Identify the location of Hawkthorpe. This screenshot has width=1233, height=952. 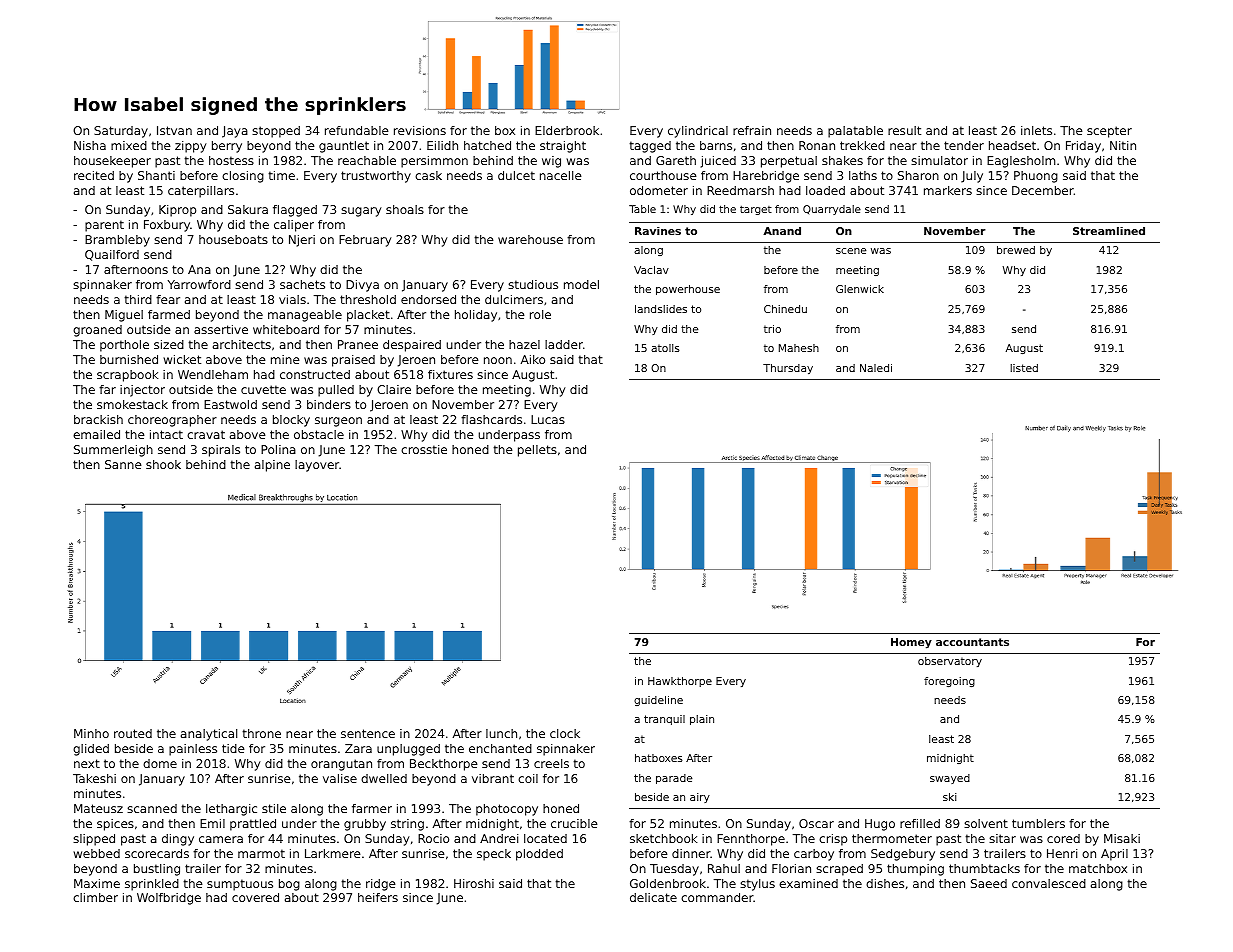
(680, 682).
